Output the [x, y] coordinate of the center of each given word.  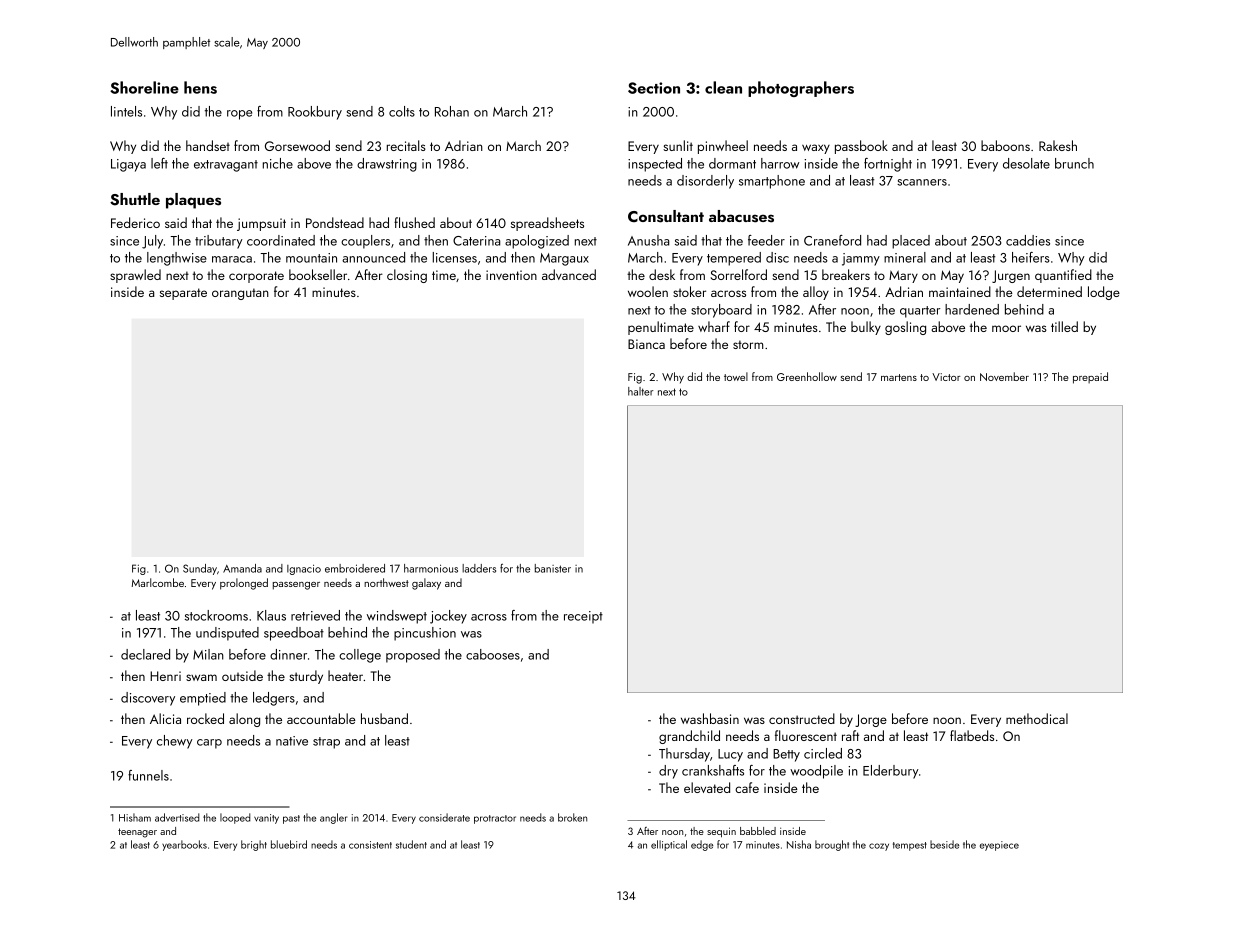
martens [899, 377]
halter [640, 391]
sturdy [306, 677]
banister [553, 568]
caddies [1028, 240]
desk [662, 274]
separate [183, 294]
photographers [801, 89]
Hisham [135, 817]
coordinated [281, 240]
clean [723, 87]
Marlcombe [158, 582]
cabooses [493, 654]
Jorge [871, 720]
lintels [126, 111]
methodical [1037, 718]
